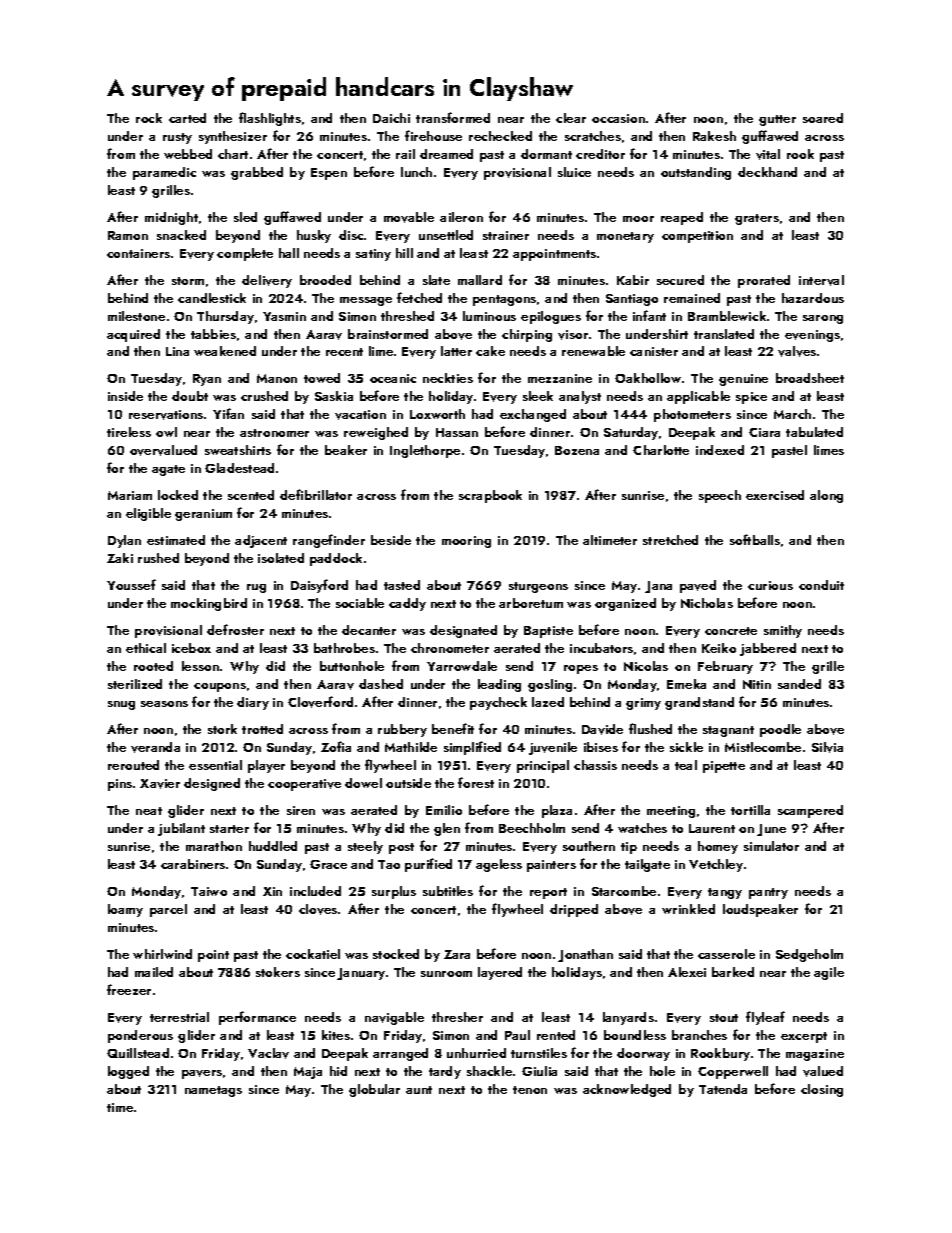  What do you see at coordinates (627, 1090) in the screenshot?
I see `acknowledged` at bounding box center [627, 1090].
